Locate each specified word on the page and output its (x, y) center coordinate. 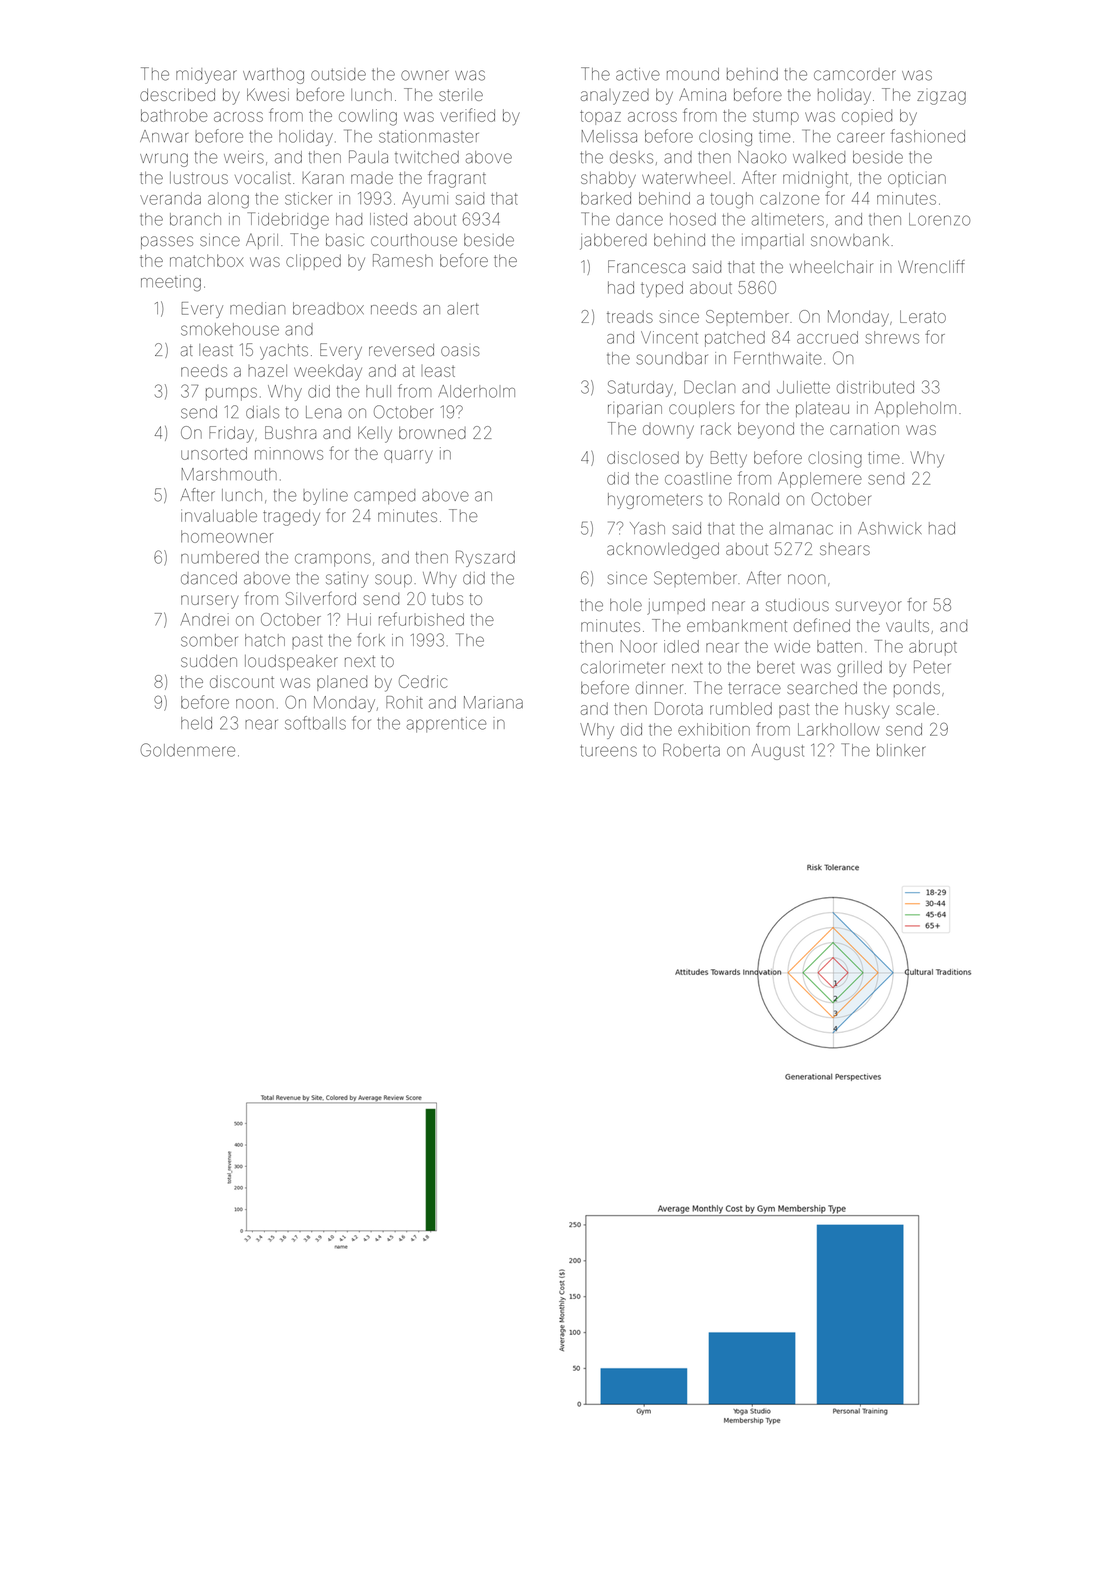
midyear (206, 76)
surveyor (869, 608)
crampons (333, 560)
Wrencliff (931, 266)
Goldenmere (187, 750)
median (257, 308)
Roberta (691, 750)
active (638, 74)
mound (693, 74)
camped (384, 496)
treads (630, 316)
